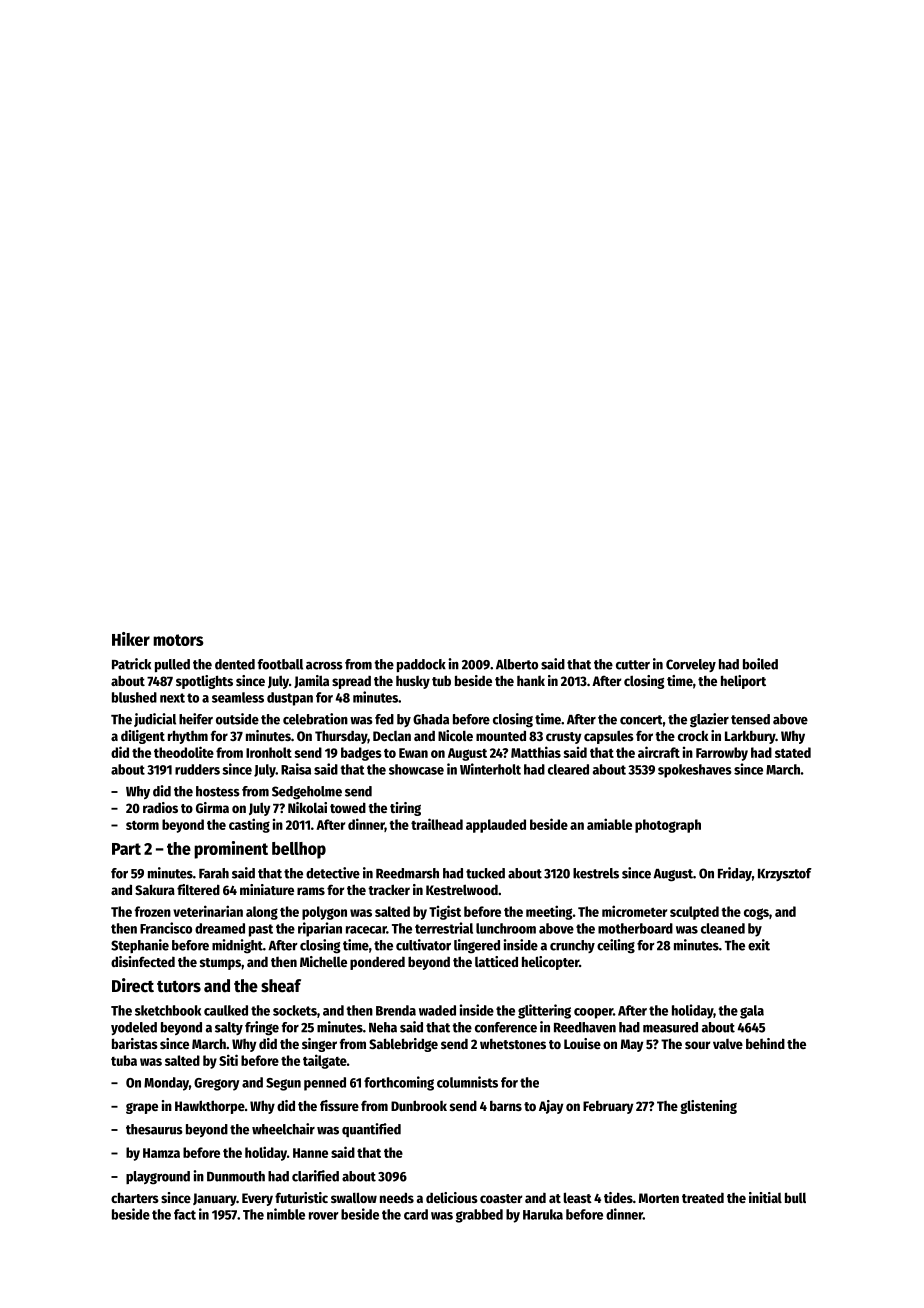 The image size is (924, 1308). I want to click on Corveley, so click(691, 665).
